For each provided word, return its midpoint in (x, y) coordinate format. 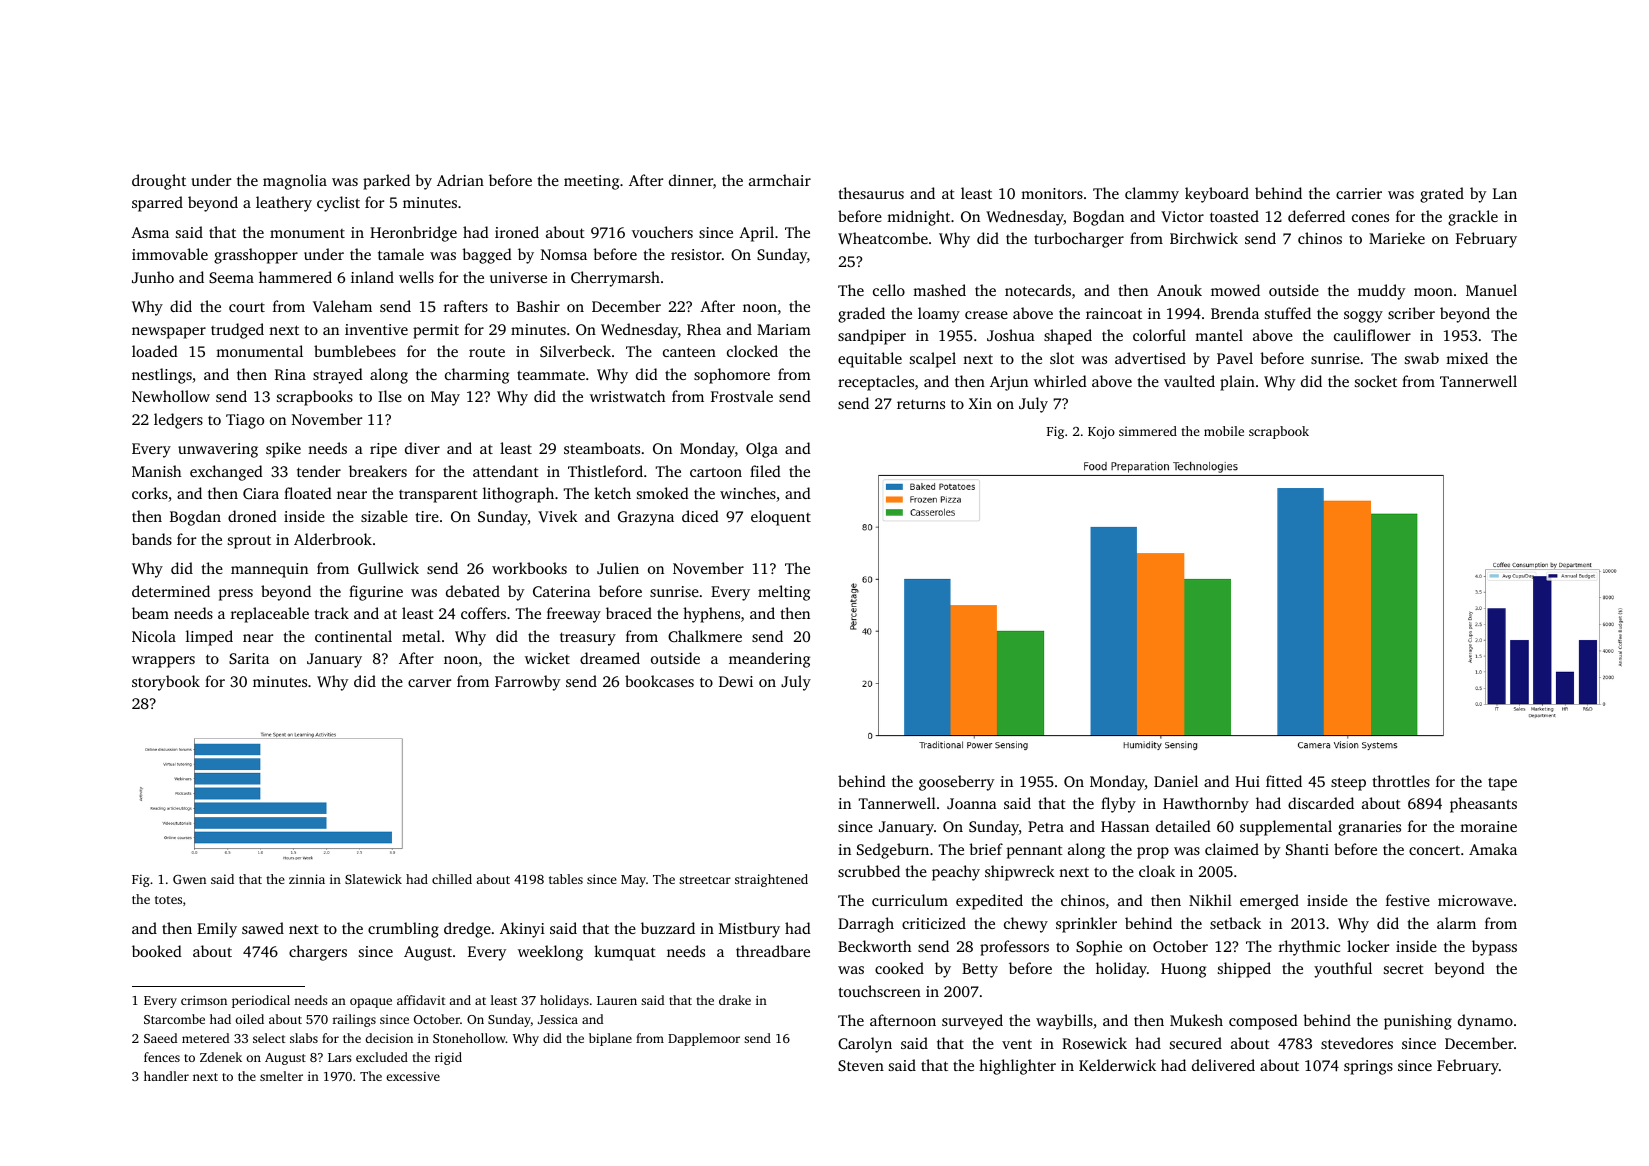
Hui (1247, 781)
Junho (153, 277)
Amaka (1493, 849)
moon (1433, 292)
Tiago (245, 421)
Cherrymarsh (615, 279)
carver (429, 683)
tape (1502, 784)
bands (152, 539)
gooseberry (956, 783)
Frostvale (742, 396)
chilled (452, 879)
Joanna (972, 803)
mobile (1224, 431)
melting (784, 593)
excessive (413, 1076)
